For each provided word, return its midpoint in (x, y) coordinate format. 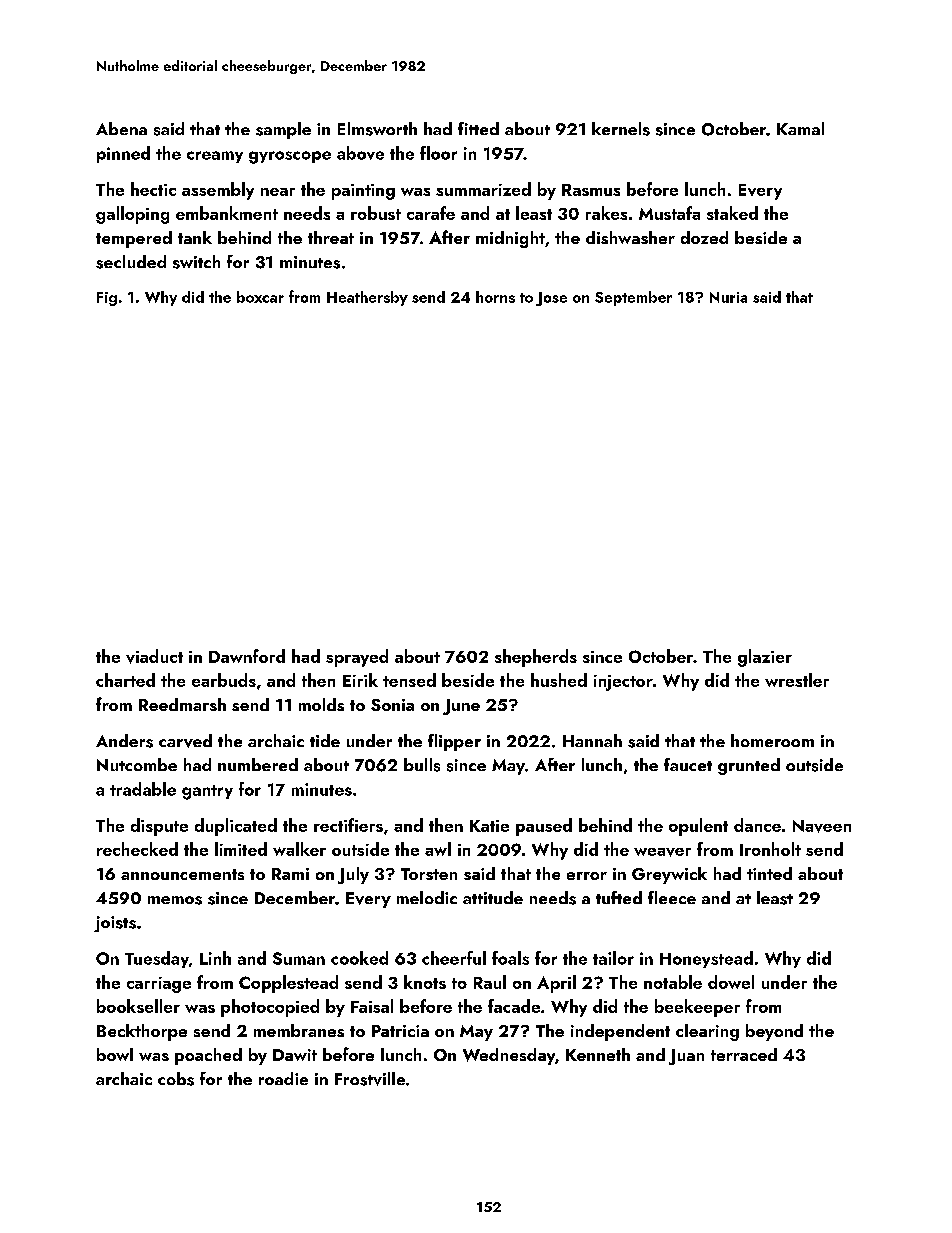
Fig (107, 299)
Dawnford (247, 656)
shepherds (536, 658)
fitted (478, 128)
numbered (258, 764)
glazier (765, 658)
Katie (489, 826)
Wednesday (509, 1056)
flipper (454, 742)
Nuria (728, 297)
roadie (283, 1078)
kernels (621, 129)
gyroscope (290, 157)
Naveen (822, 826)
